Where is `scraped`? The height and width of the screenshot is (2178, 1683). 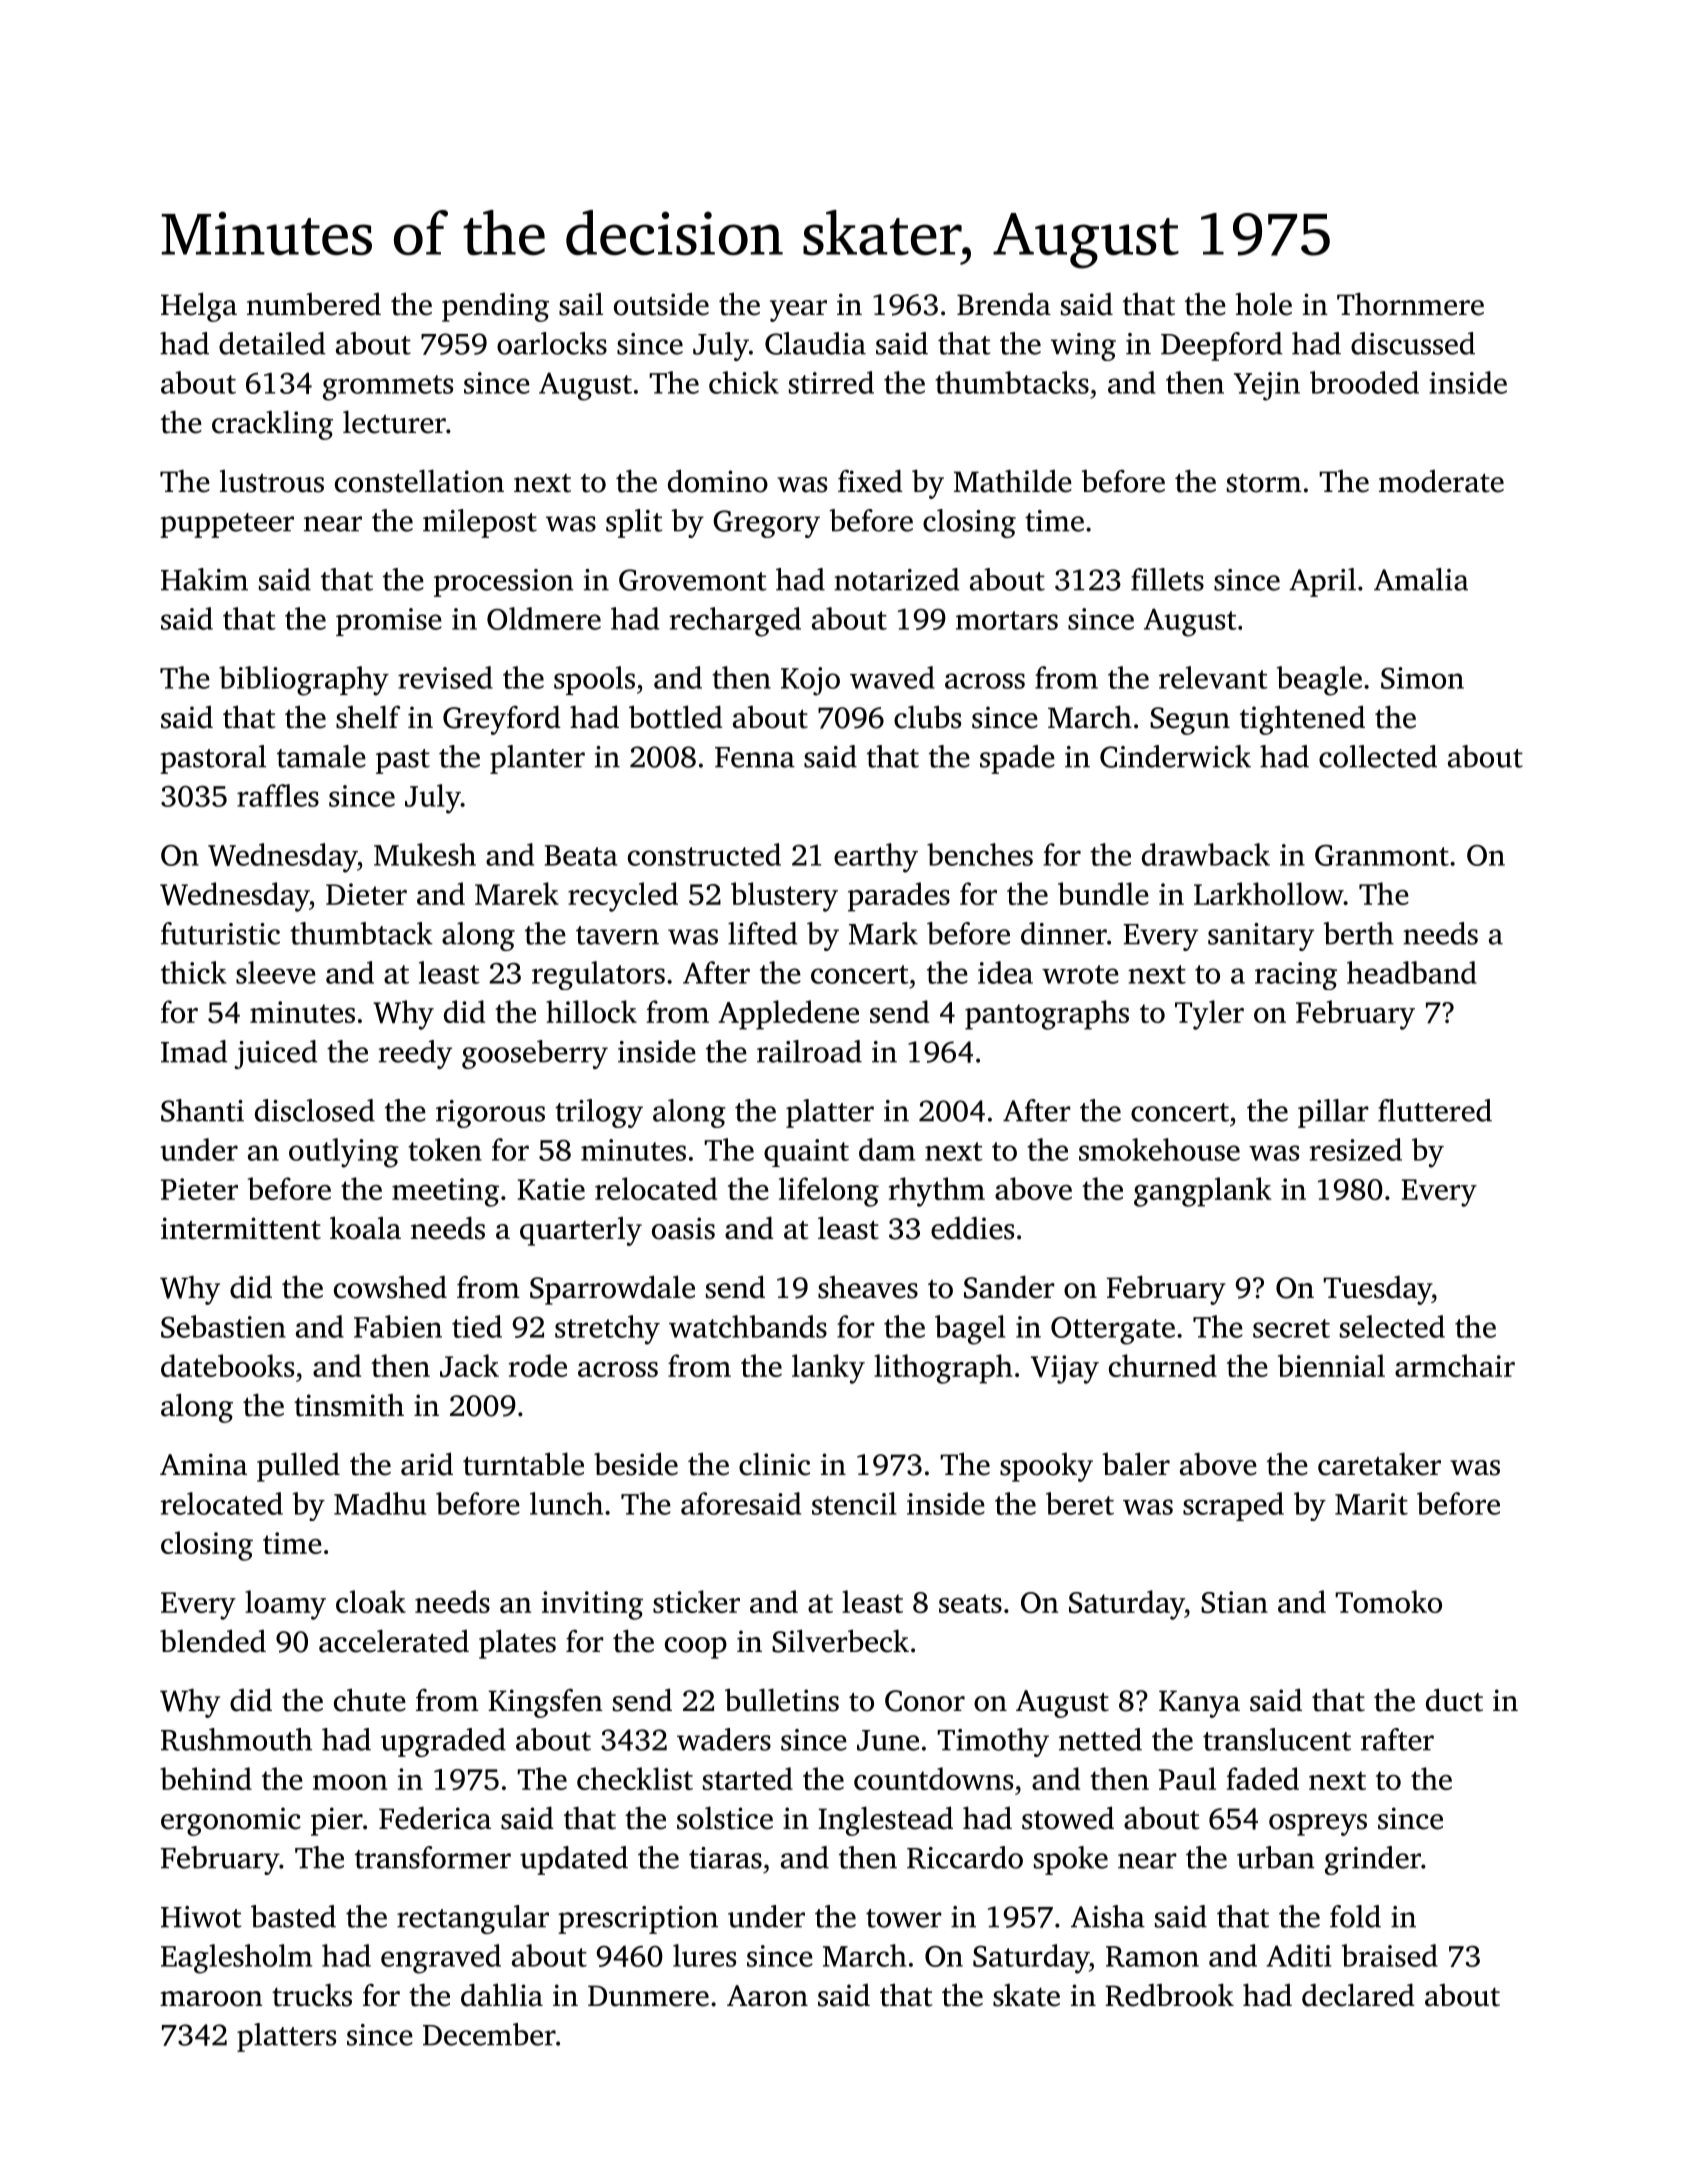 scraped is located at coordinates (1233, 1506).
